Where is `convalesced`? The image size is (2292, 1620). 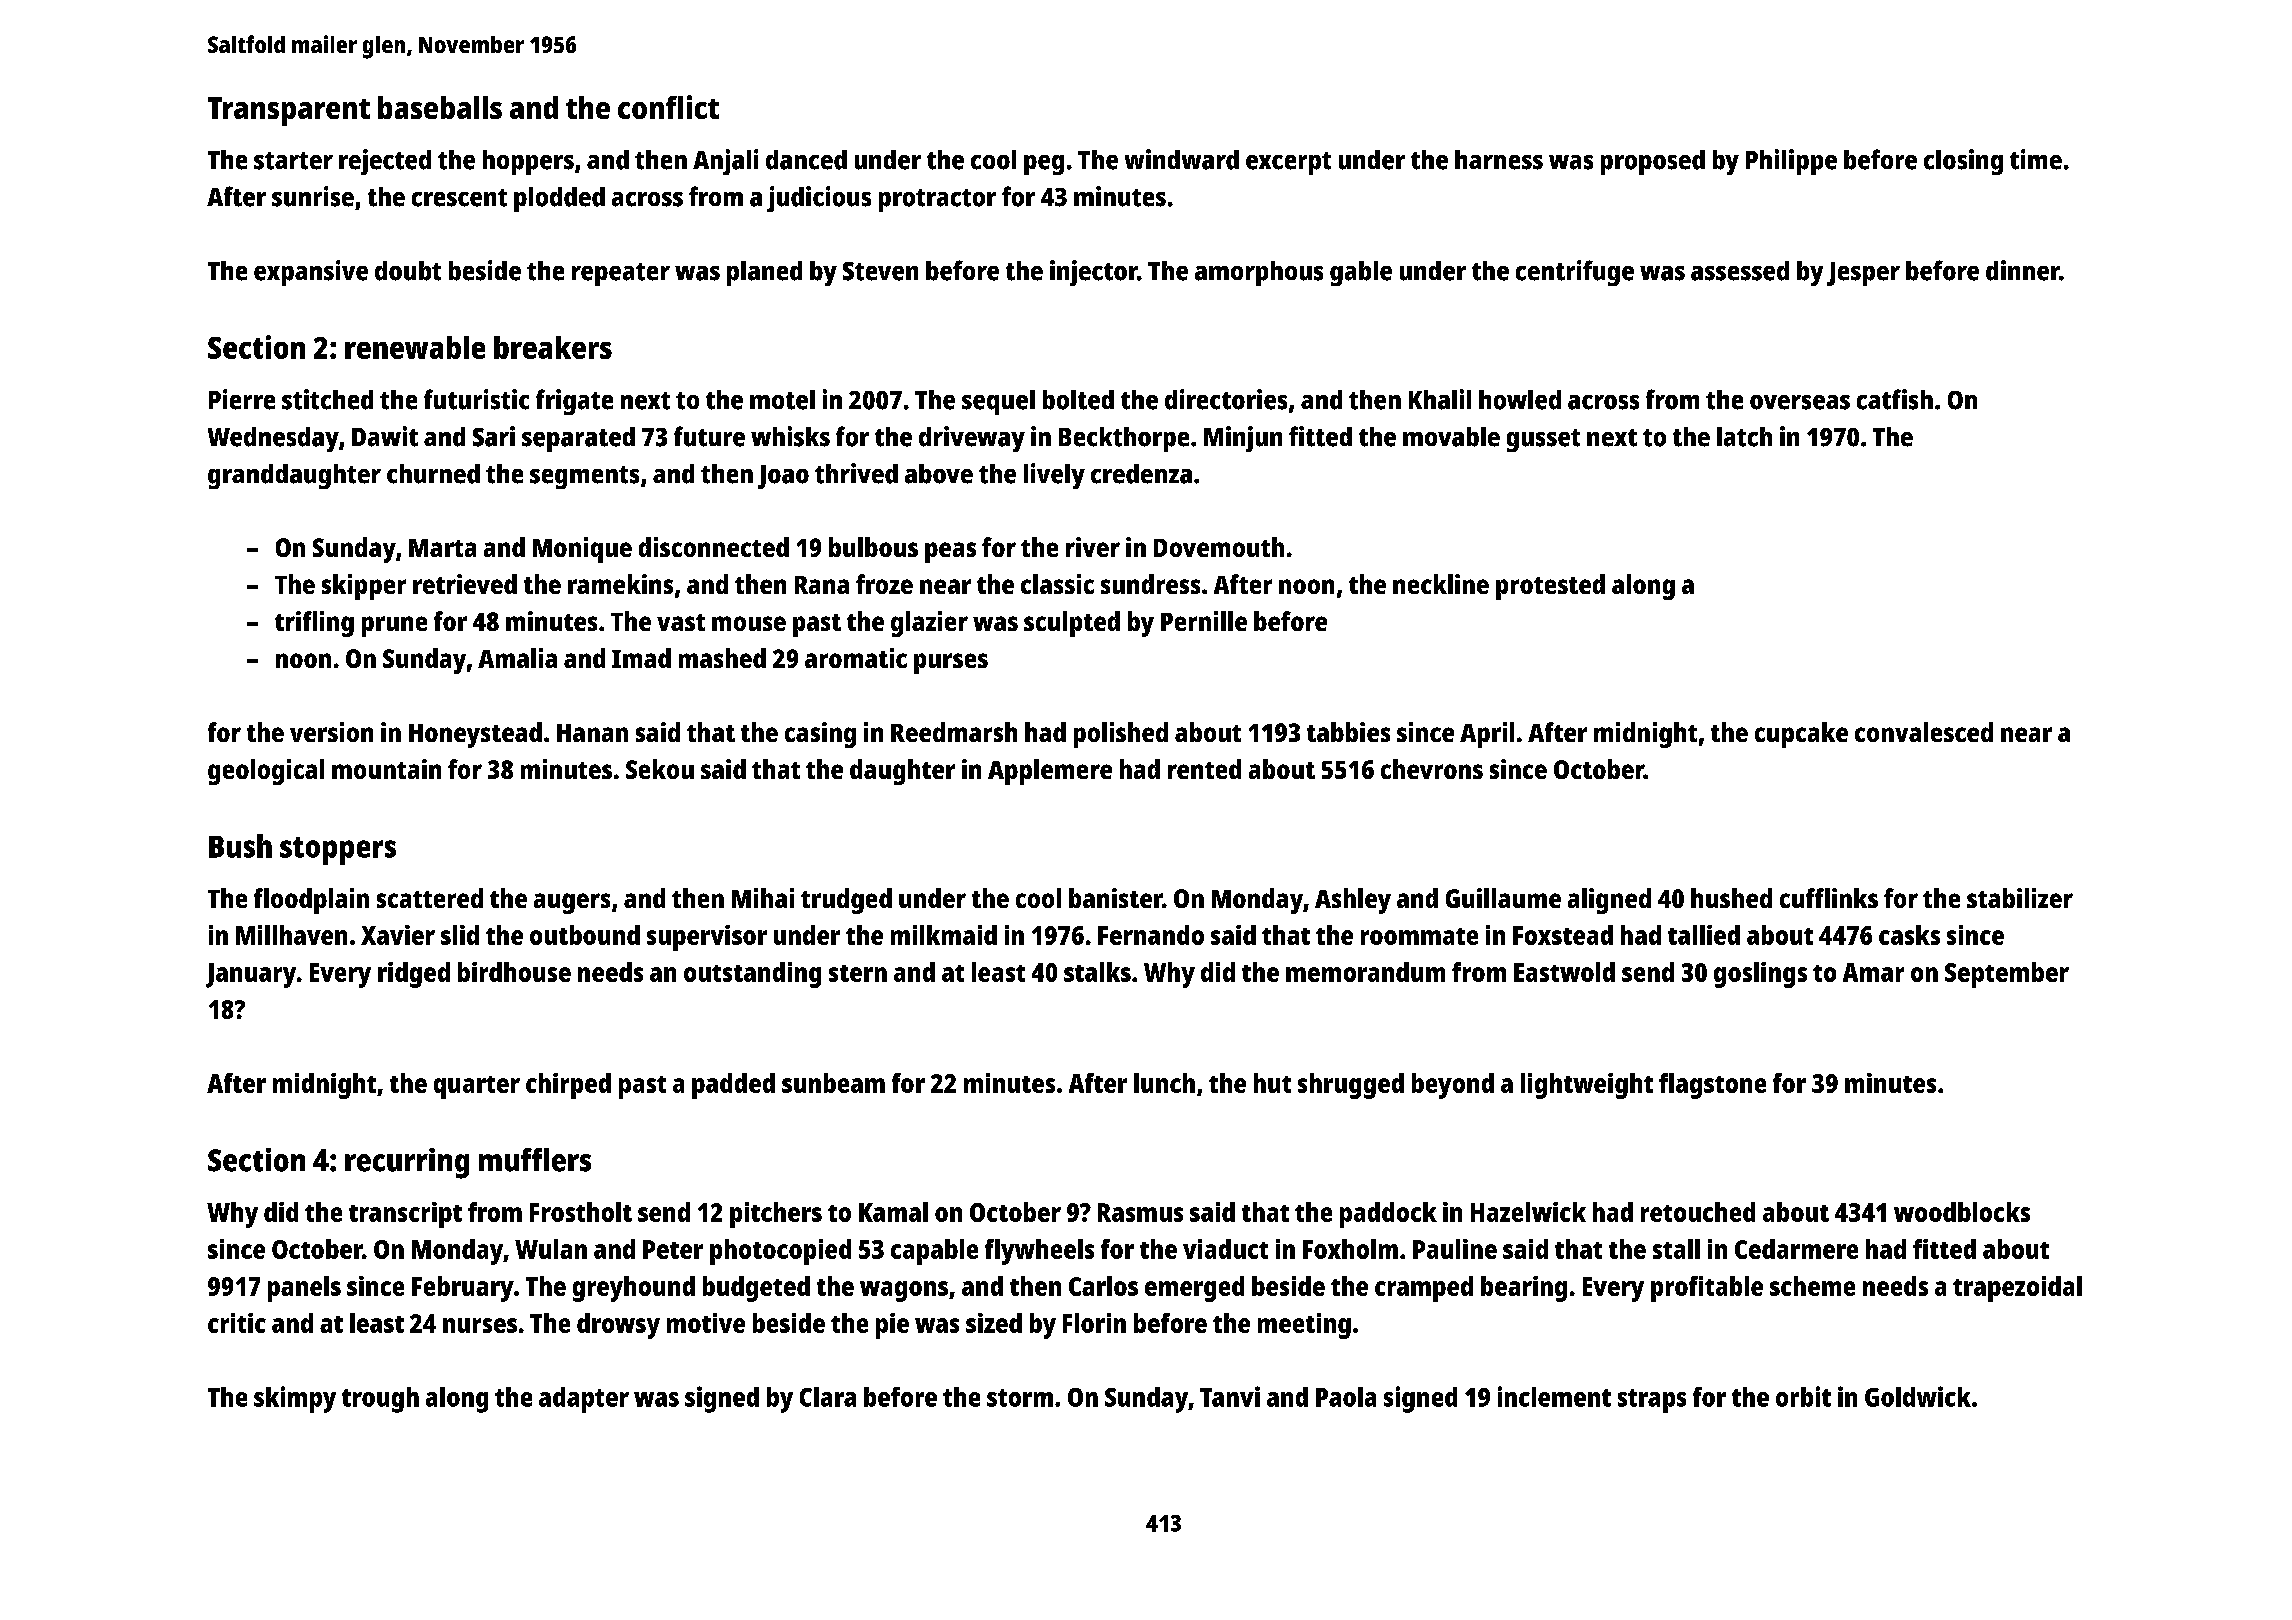
convalesced is located at coordinates (1924, 732).
